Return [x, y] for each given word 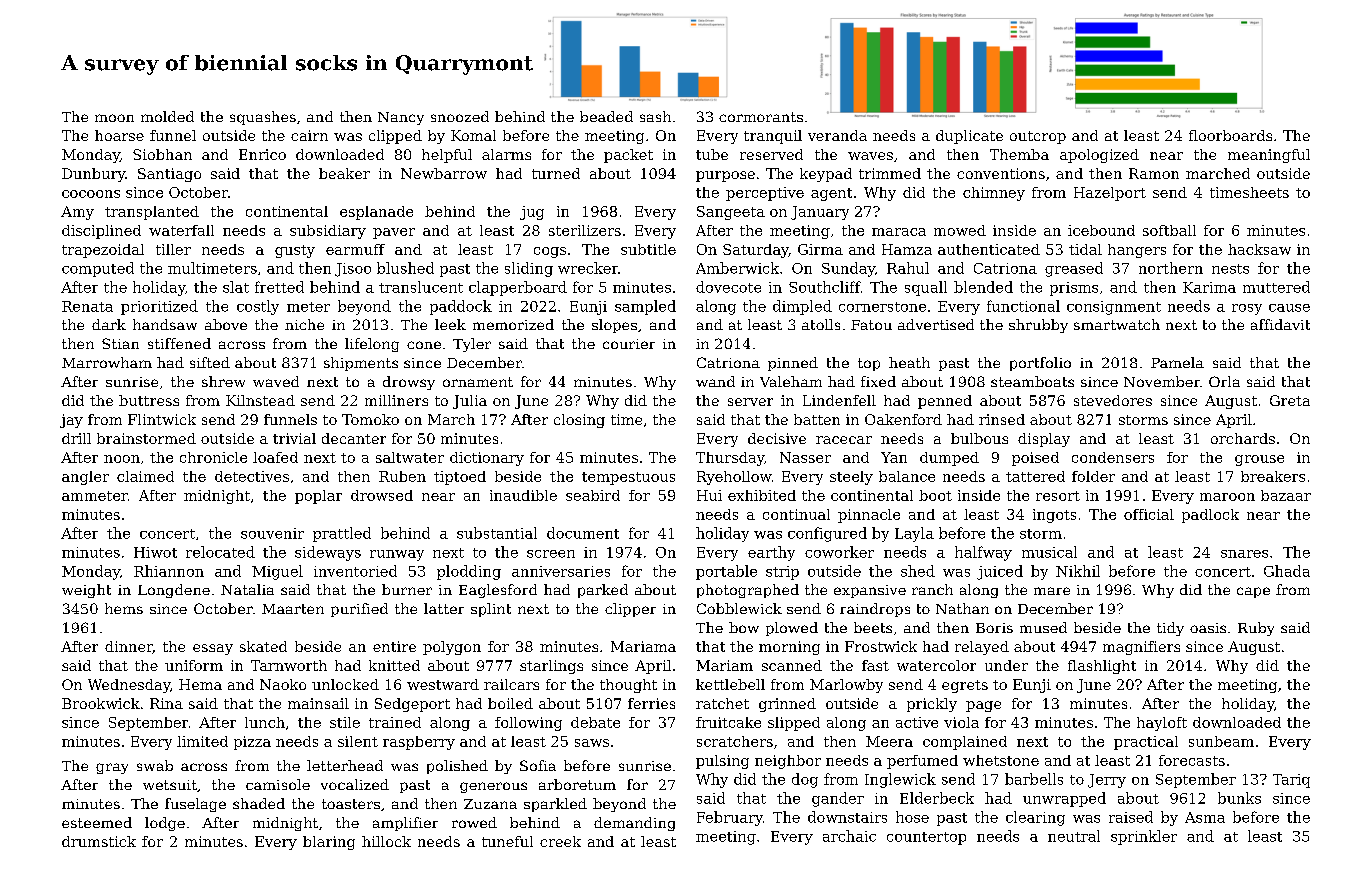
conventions [1001, 173]
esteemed [97, 822]
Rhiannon [169, 571]
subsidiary [328, 232]
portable [726, 572]
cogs [550, 252]
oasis [1208, 628]
